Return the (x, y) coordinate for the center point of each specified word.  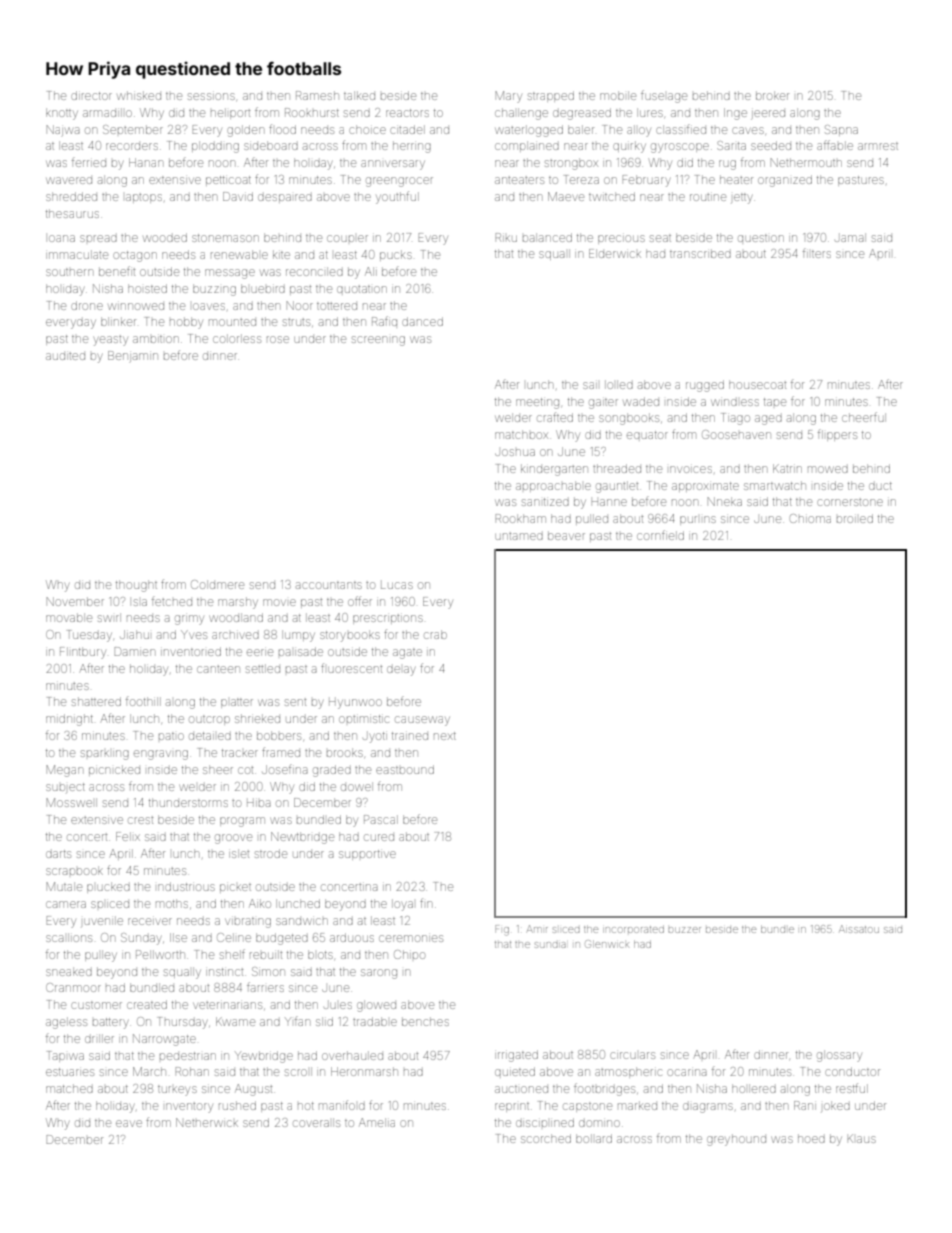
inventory (189, 1108)
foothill (143, 701)
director (91, 95)
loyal (402, 905)
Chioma (810, 518)
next (445, 736)
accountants (329, 585)
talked (359, 95)
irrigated (516, 1056)
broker (772, 95)
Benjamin (133, 356)
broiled (855, 518)
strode (271, 853)
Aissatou (859, 929)
